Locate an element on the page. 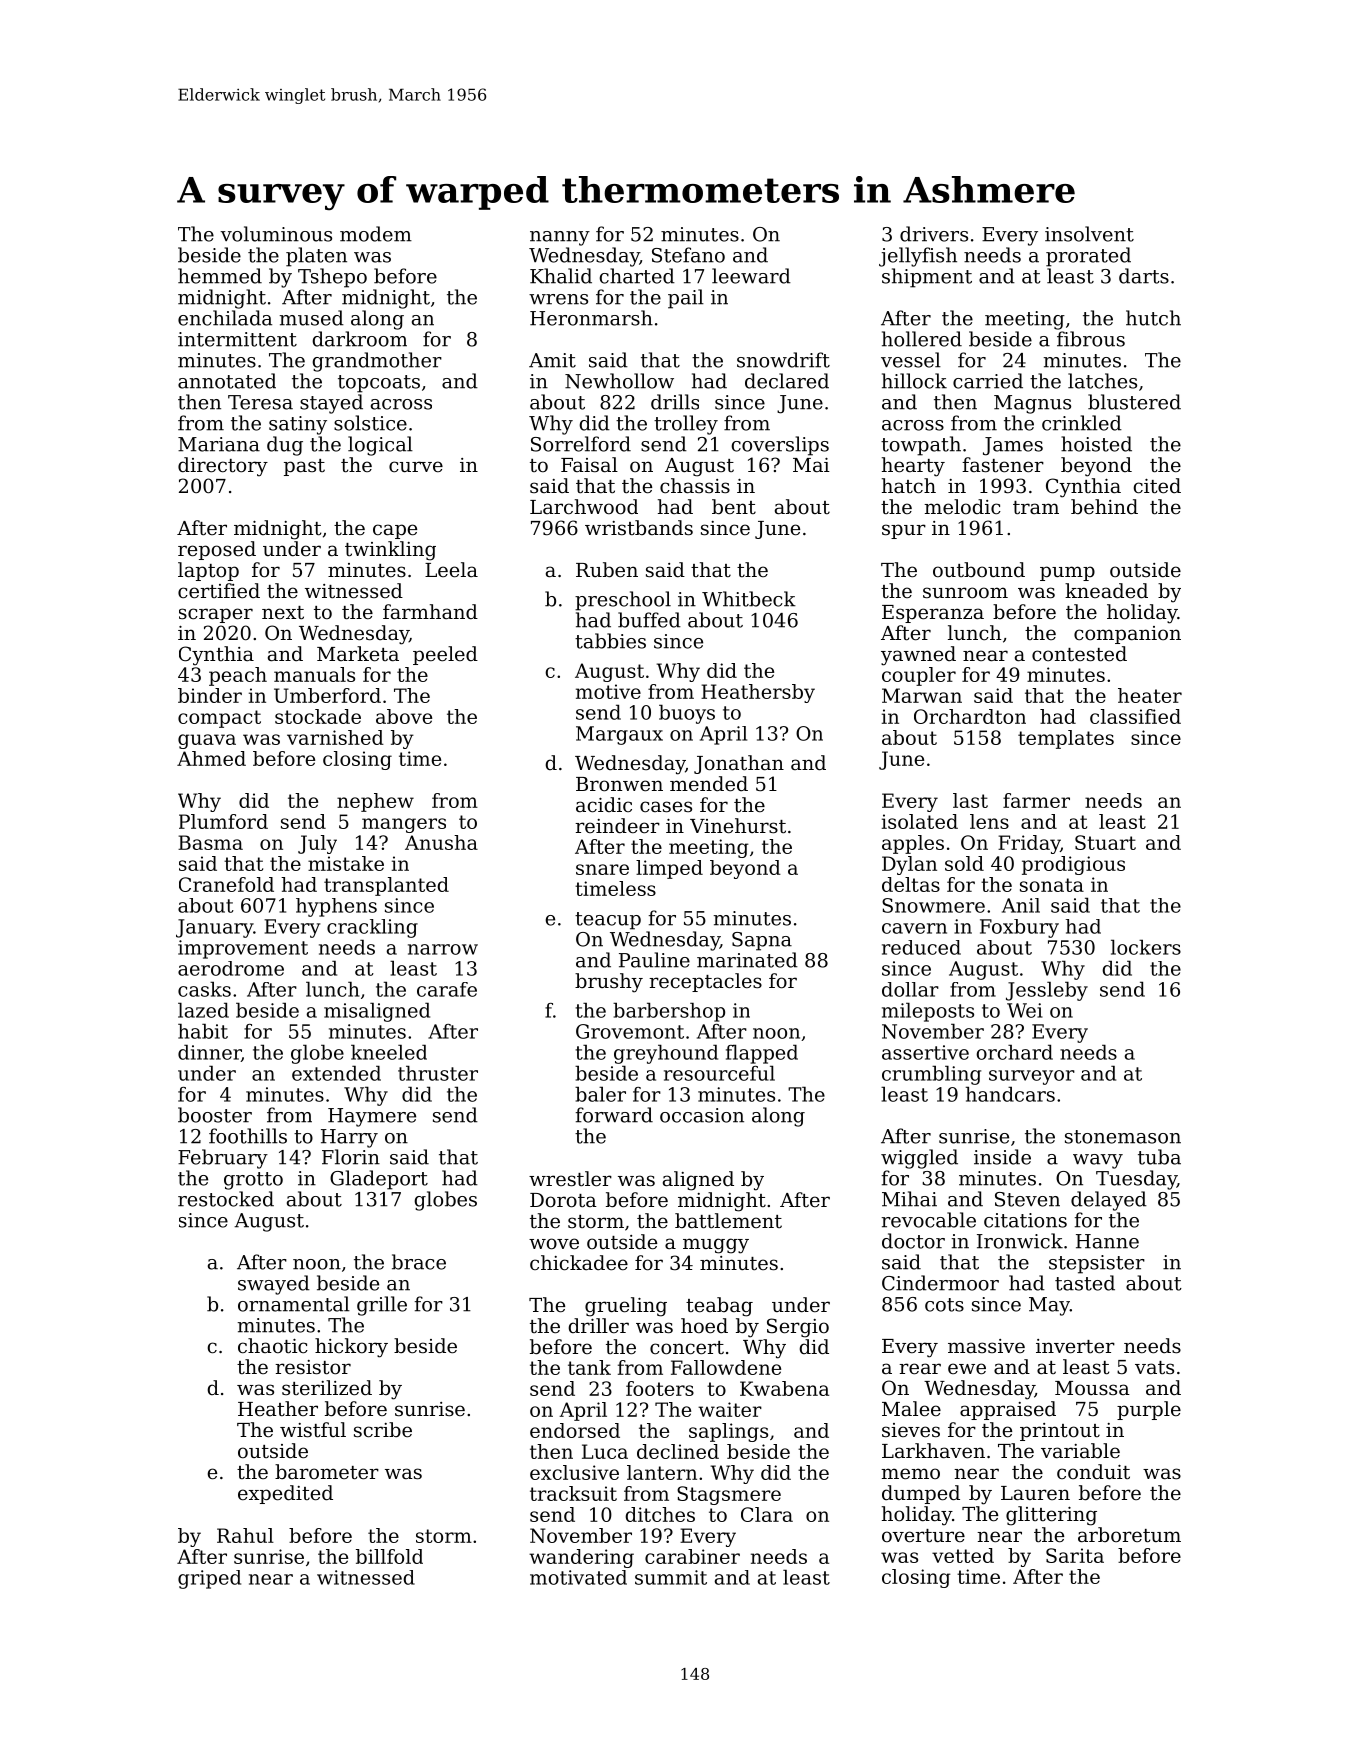  purple is located at coordinates (1149, 1410).
